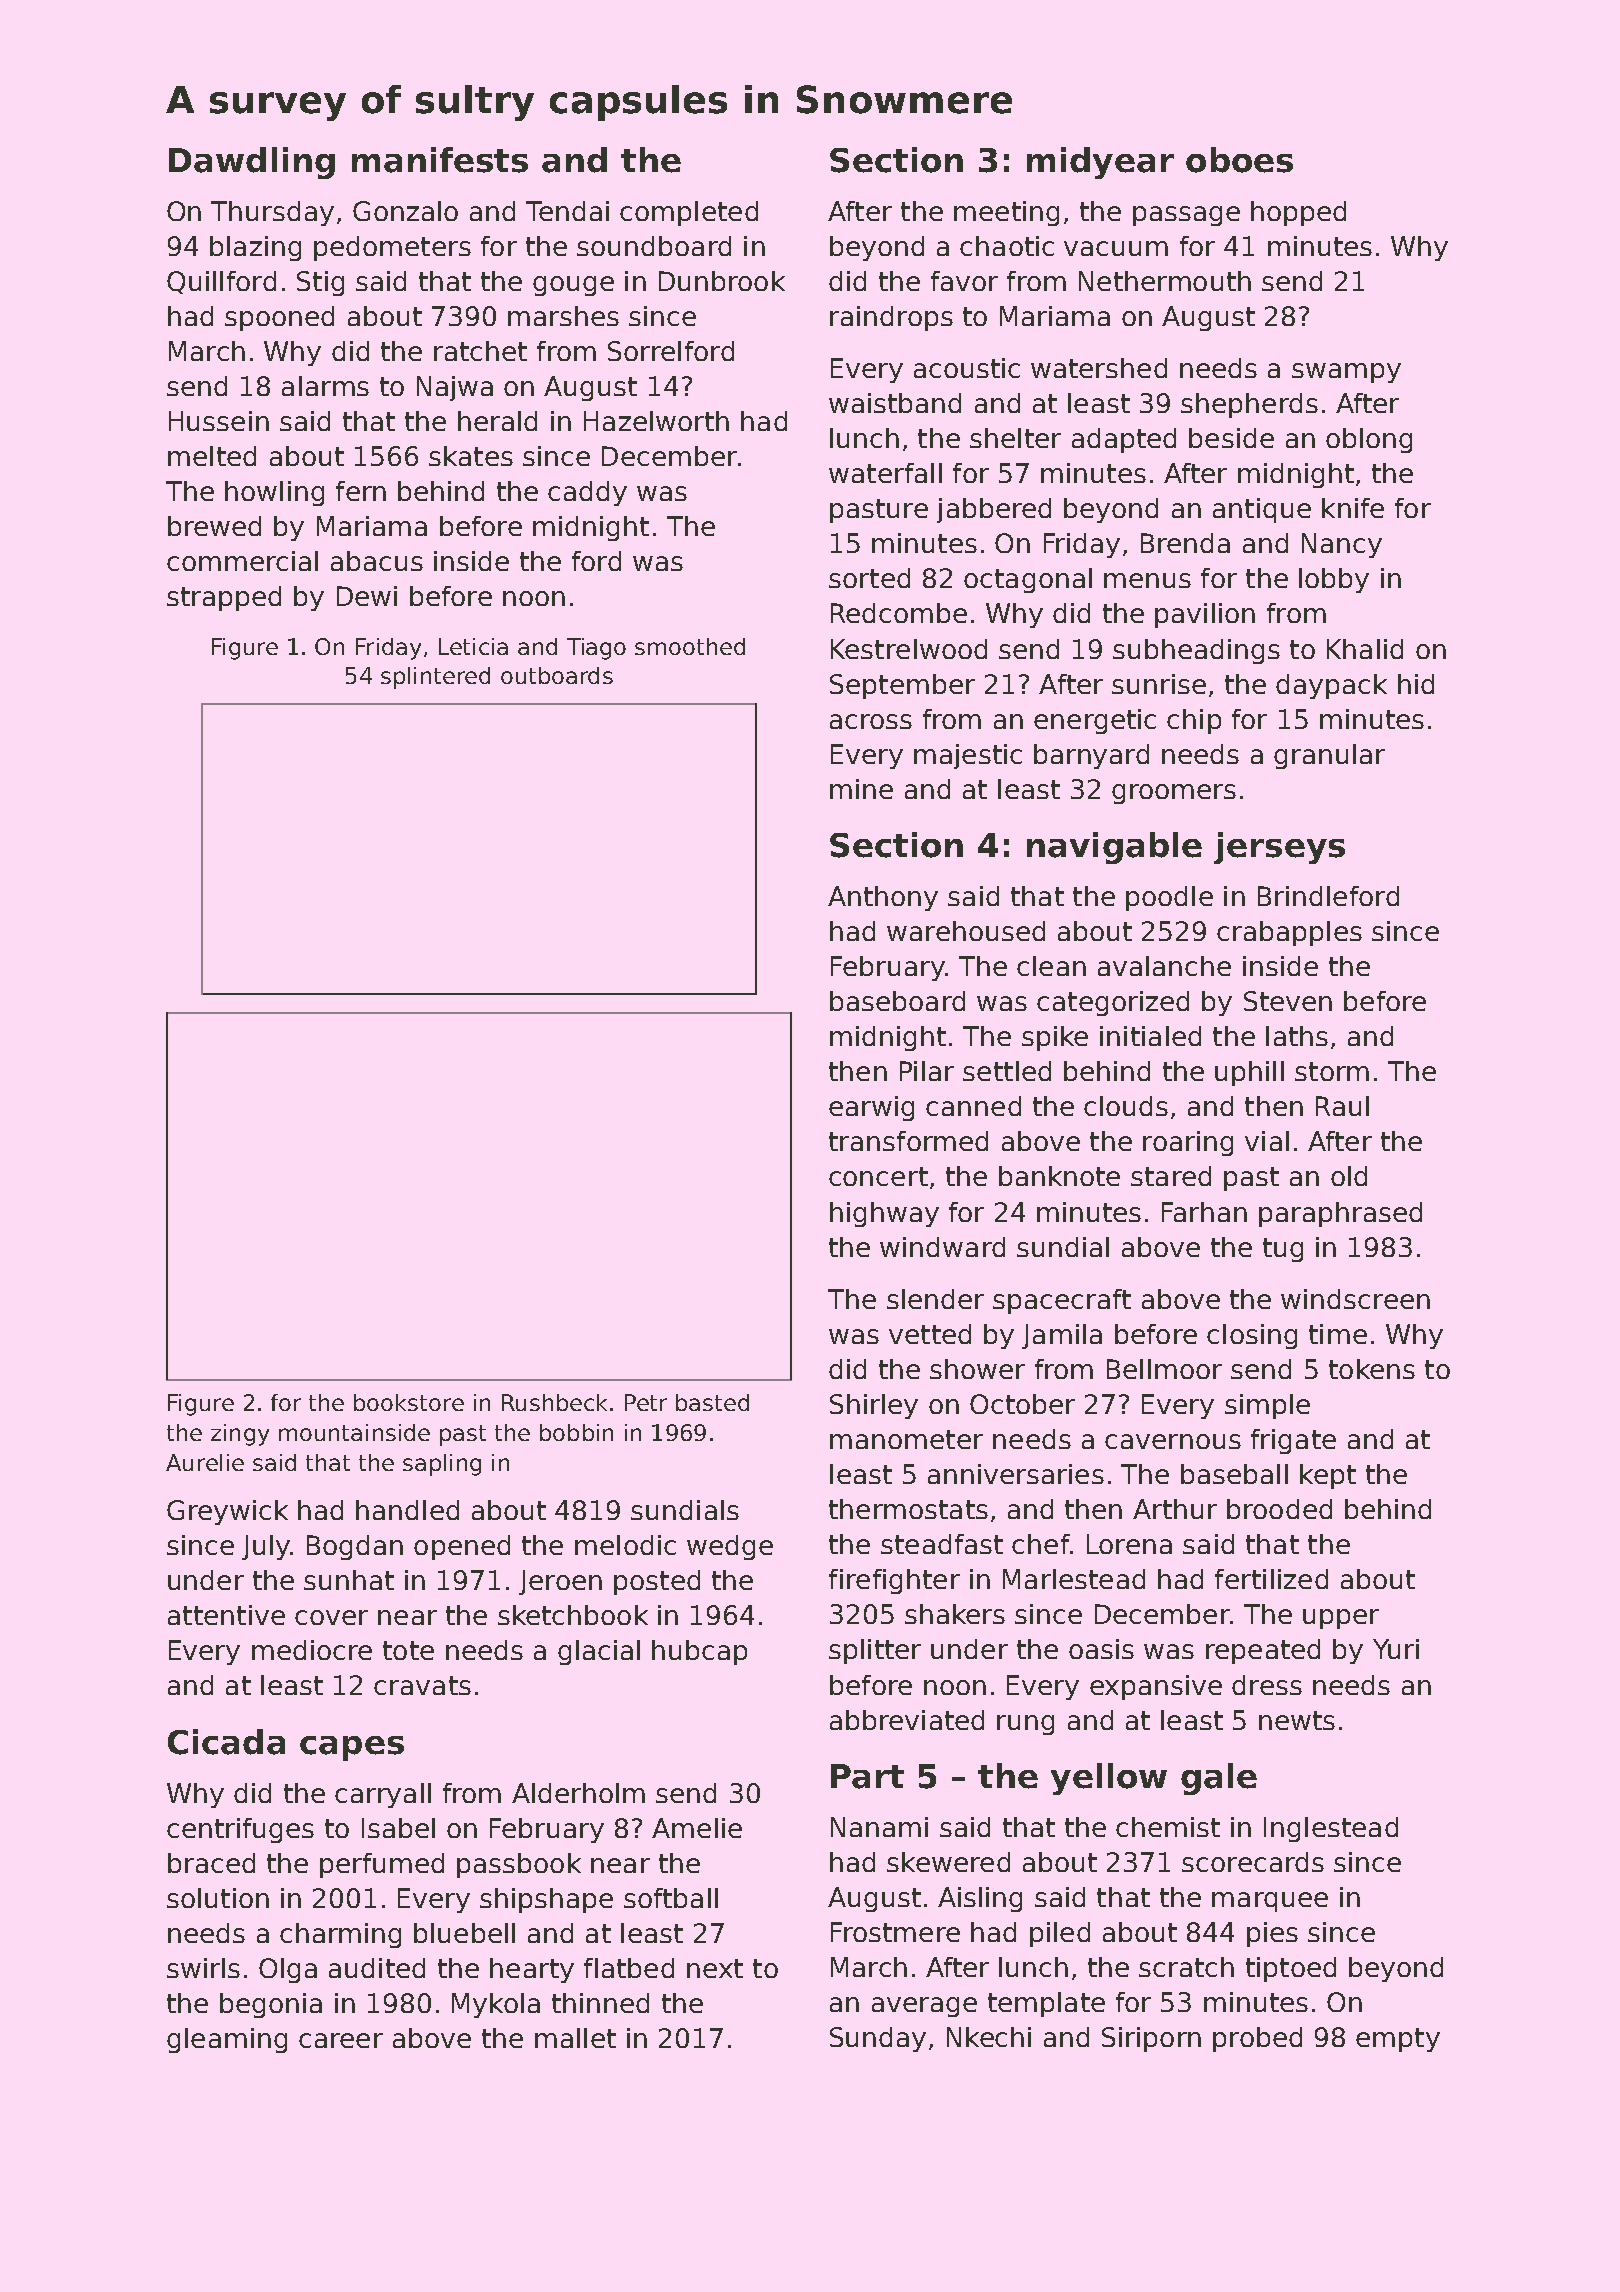 The height and width of the screenshot is (2292, 1620). I want to click on Dawdling, so click(252, 163).
